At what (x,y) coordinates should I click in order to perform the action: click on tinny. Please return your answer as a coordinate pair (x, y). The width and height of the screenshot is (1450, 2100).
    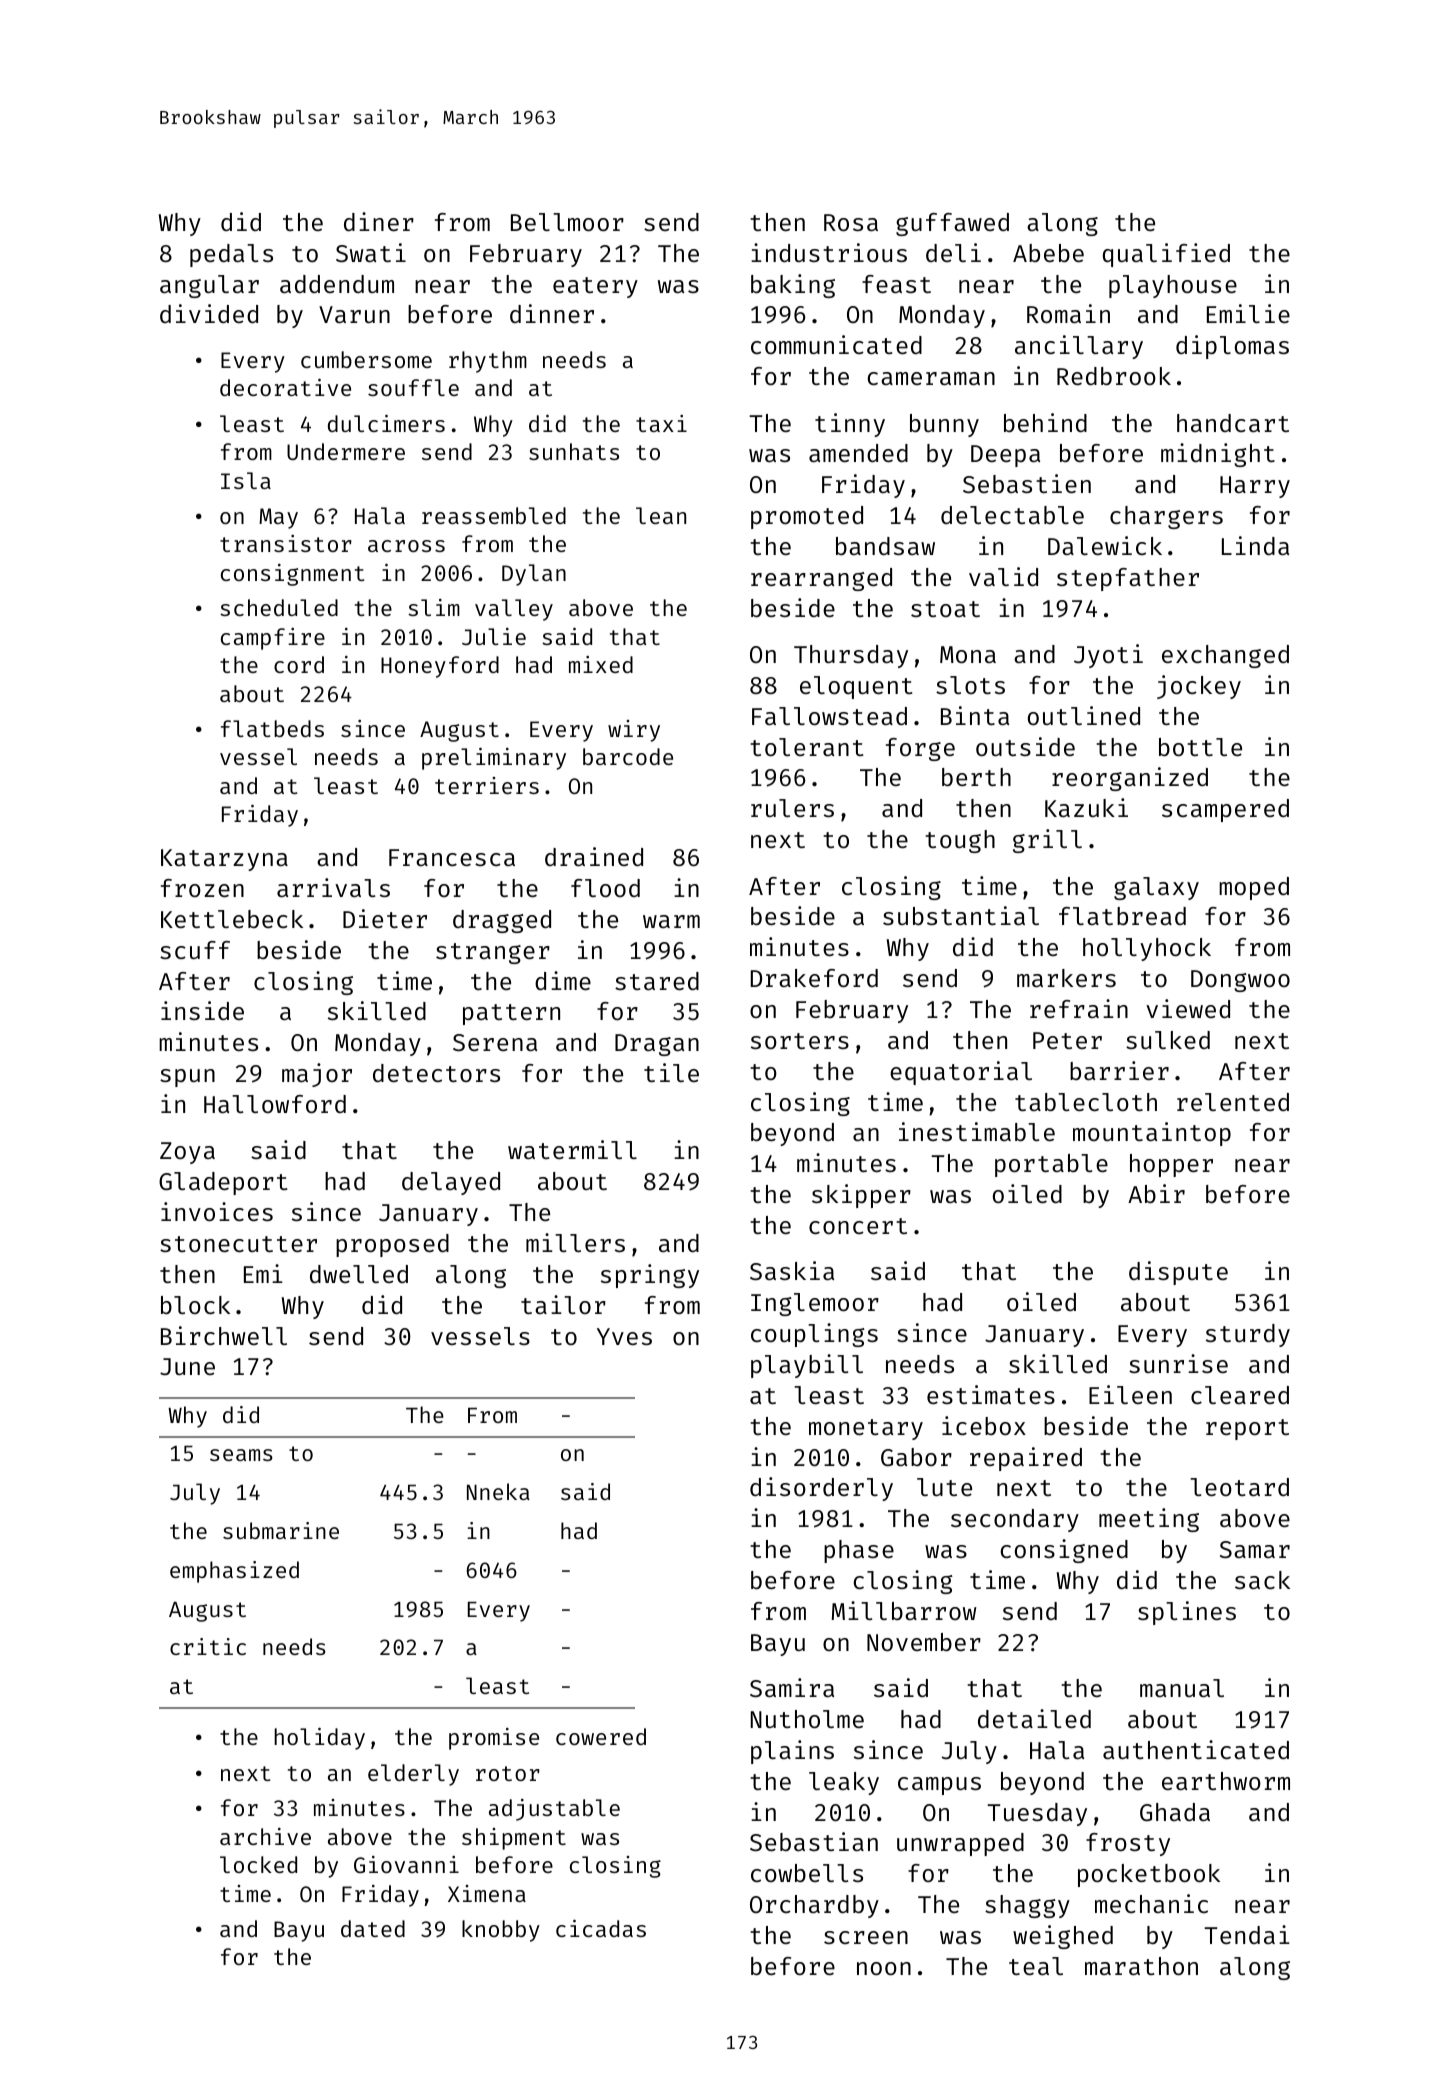
    Looking at the image, I should click on (850, 425).
